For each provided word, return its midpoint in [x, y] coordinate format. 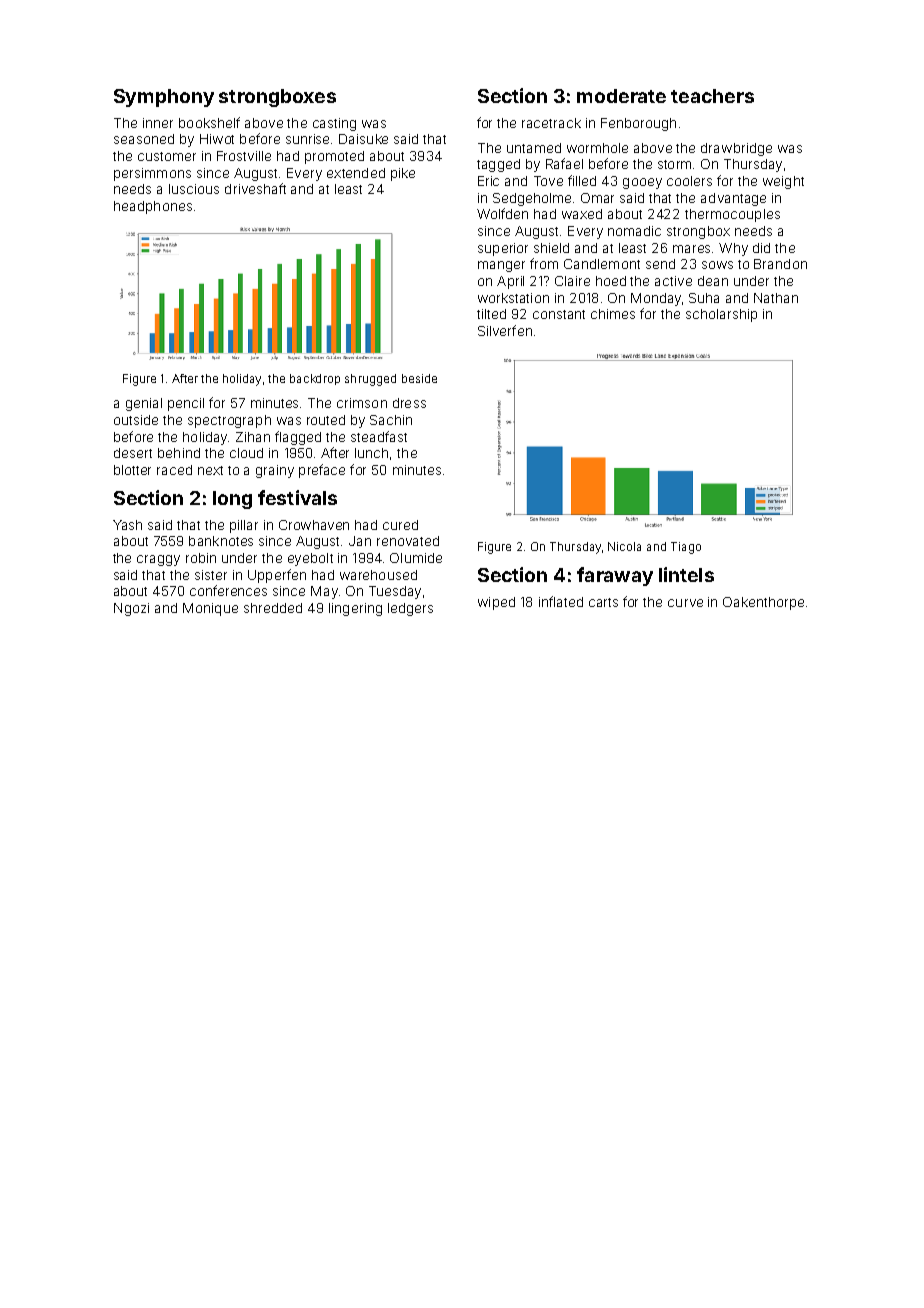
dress [409, 403]
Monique [210, 609]
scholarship [721, 315]
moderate [621, 96]
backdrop [315, 379]
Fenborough [638, 124]
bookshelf [209, 122]
